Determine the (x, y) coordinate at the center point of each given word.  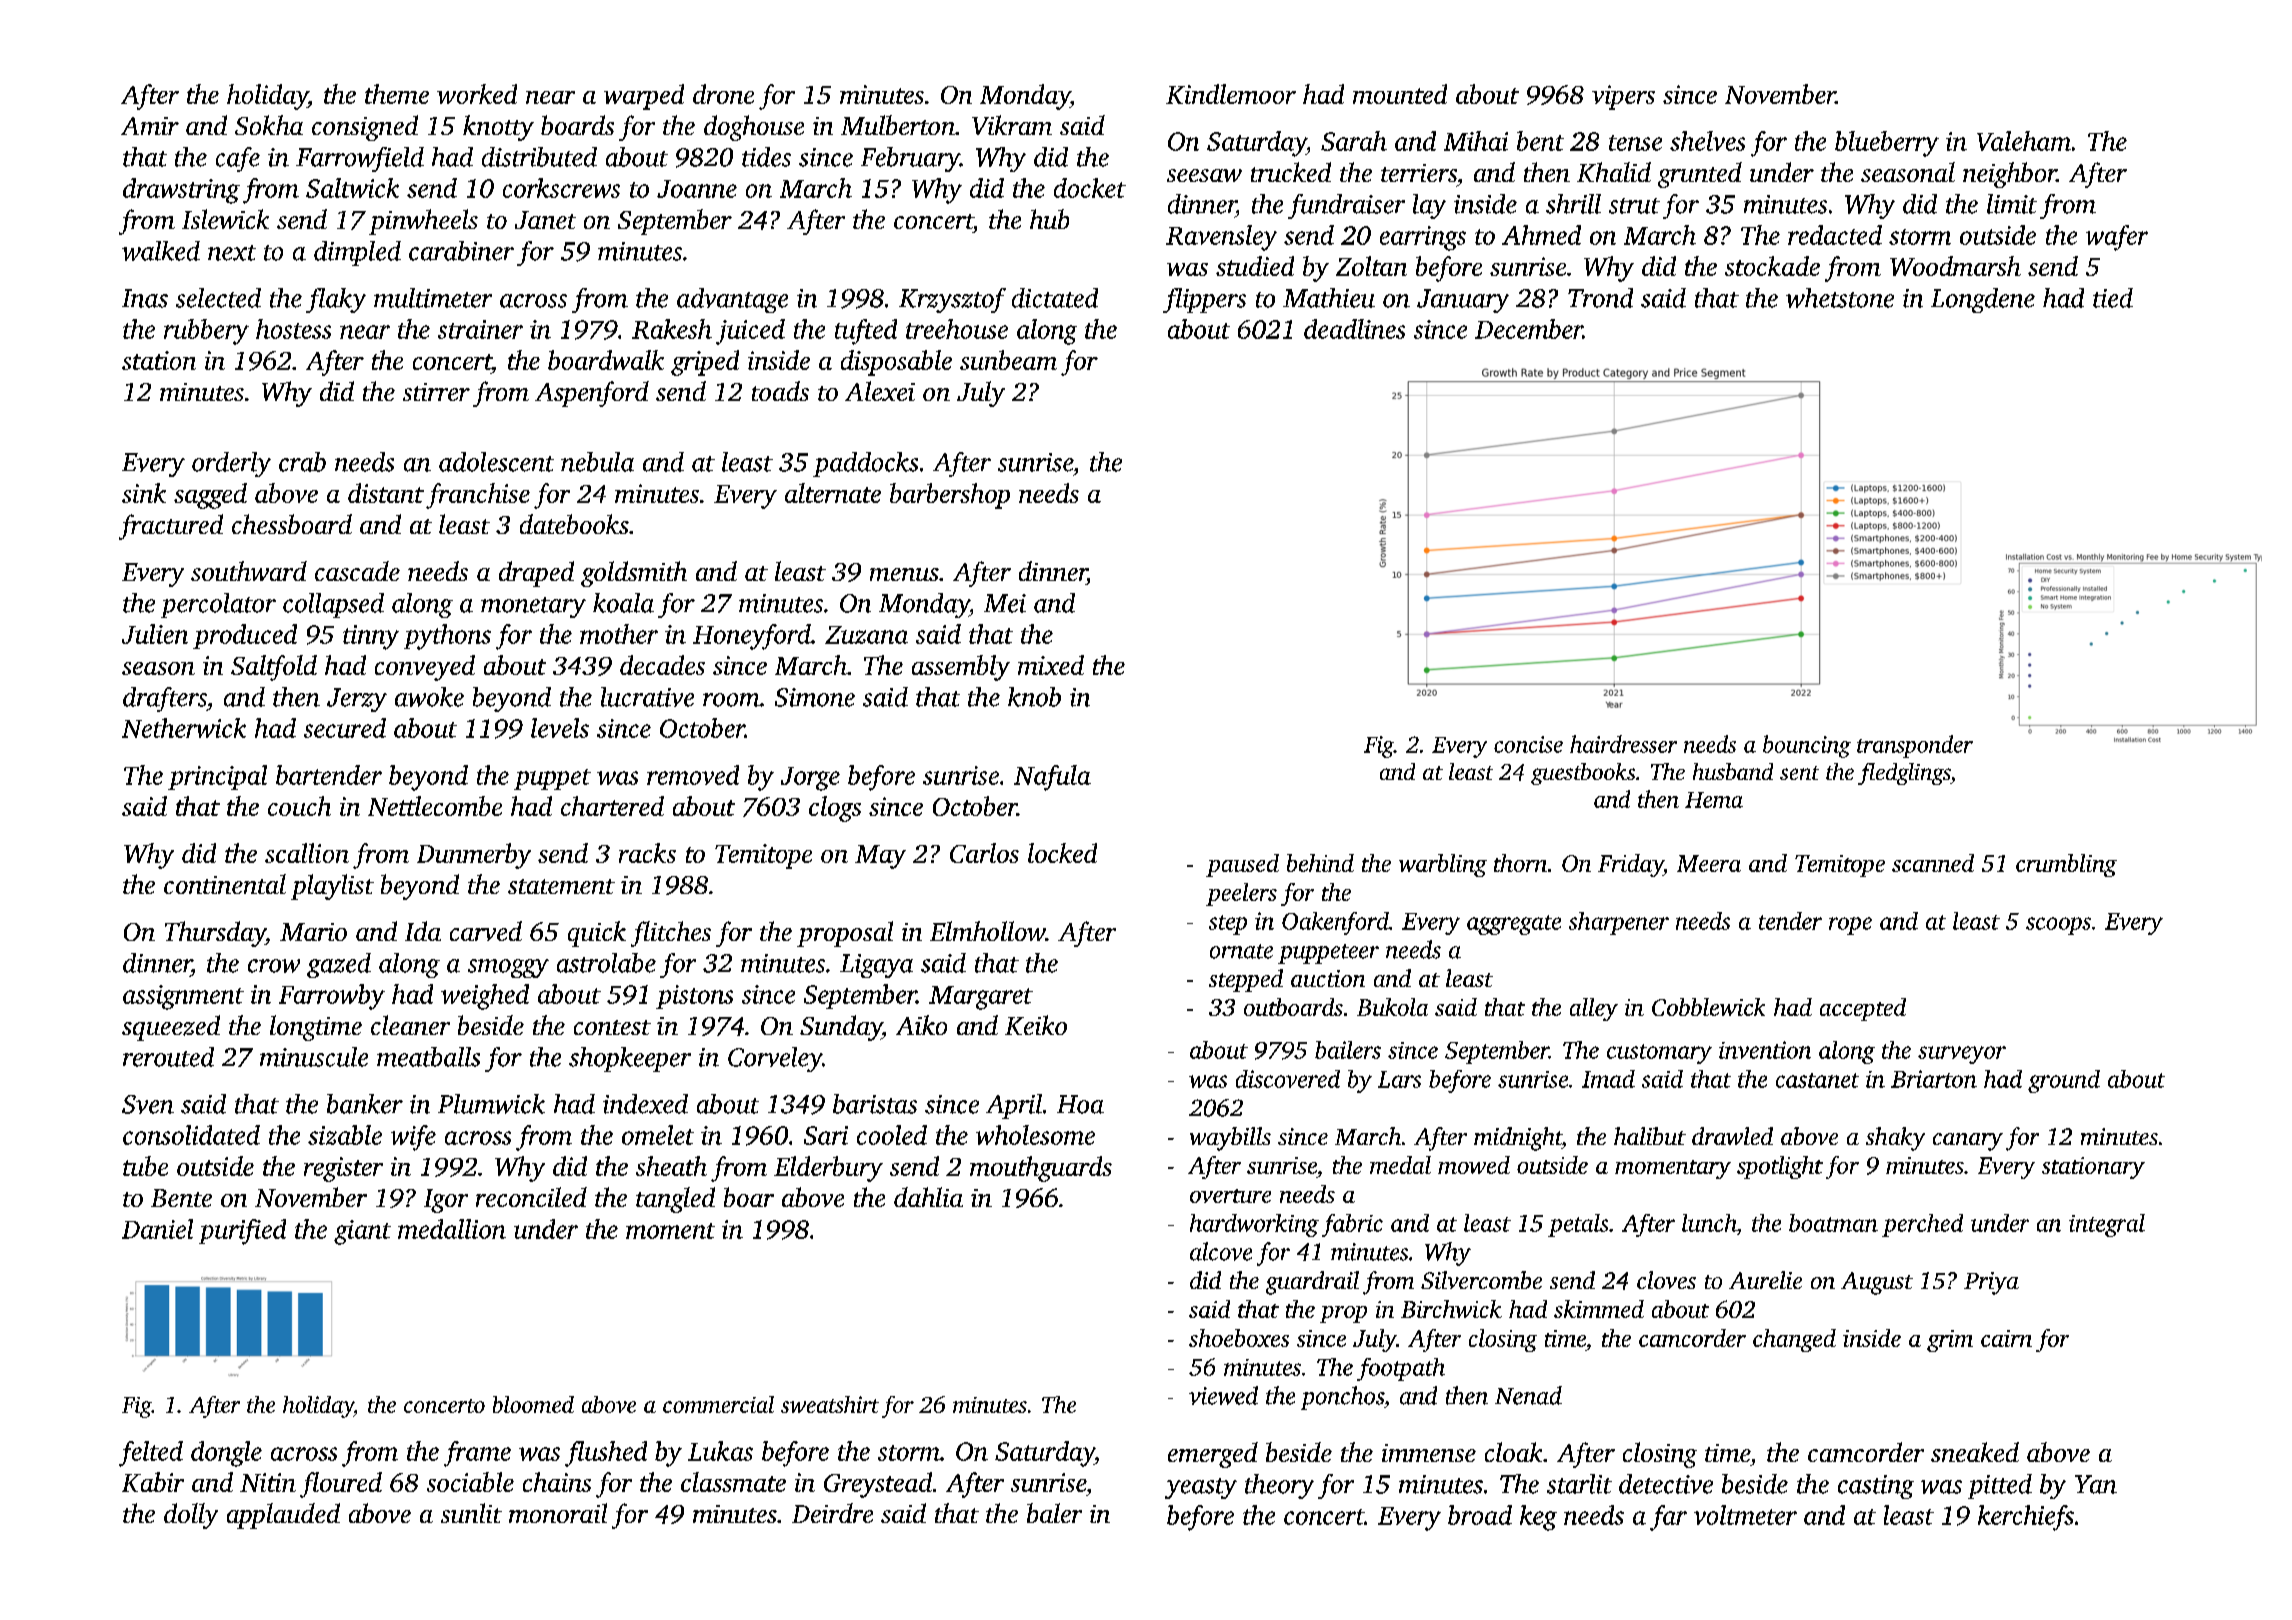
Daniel (157, 1229)
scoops (2058, 926)
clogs (835, 809)
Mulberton (898, 125)
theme (397, 94)
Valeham (2024, 141)
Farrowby (332, 997)
